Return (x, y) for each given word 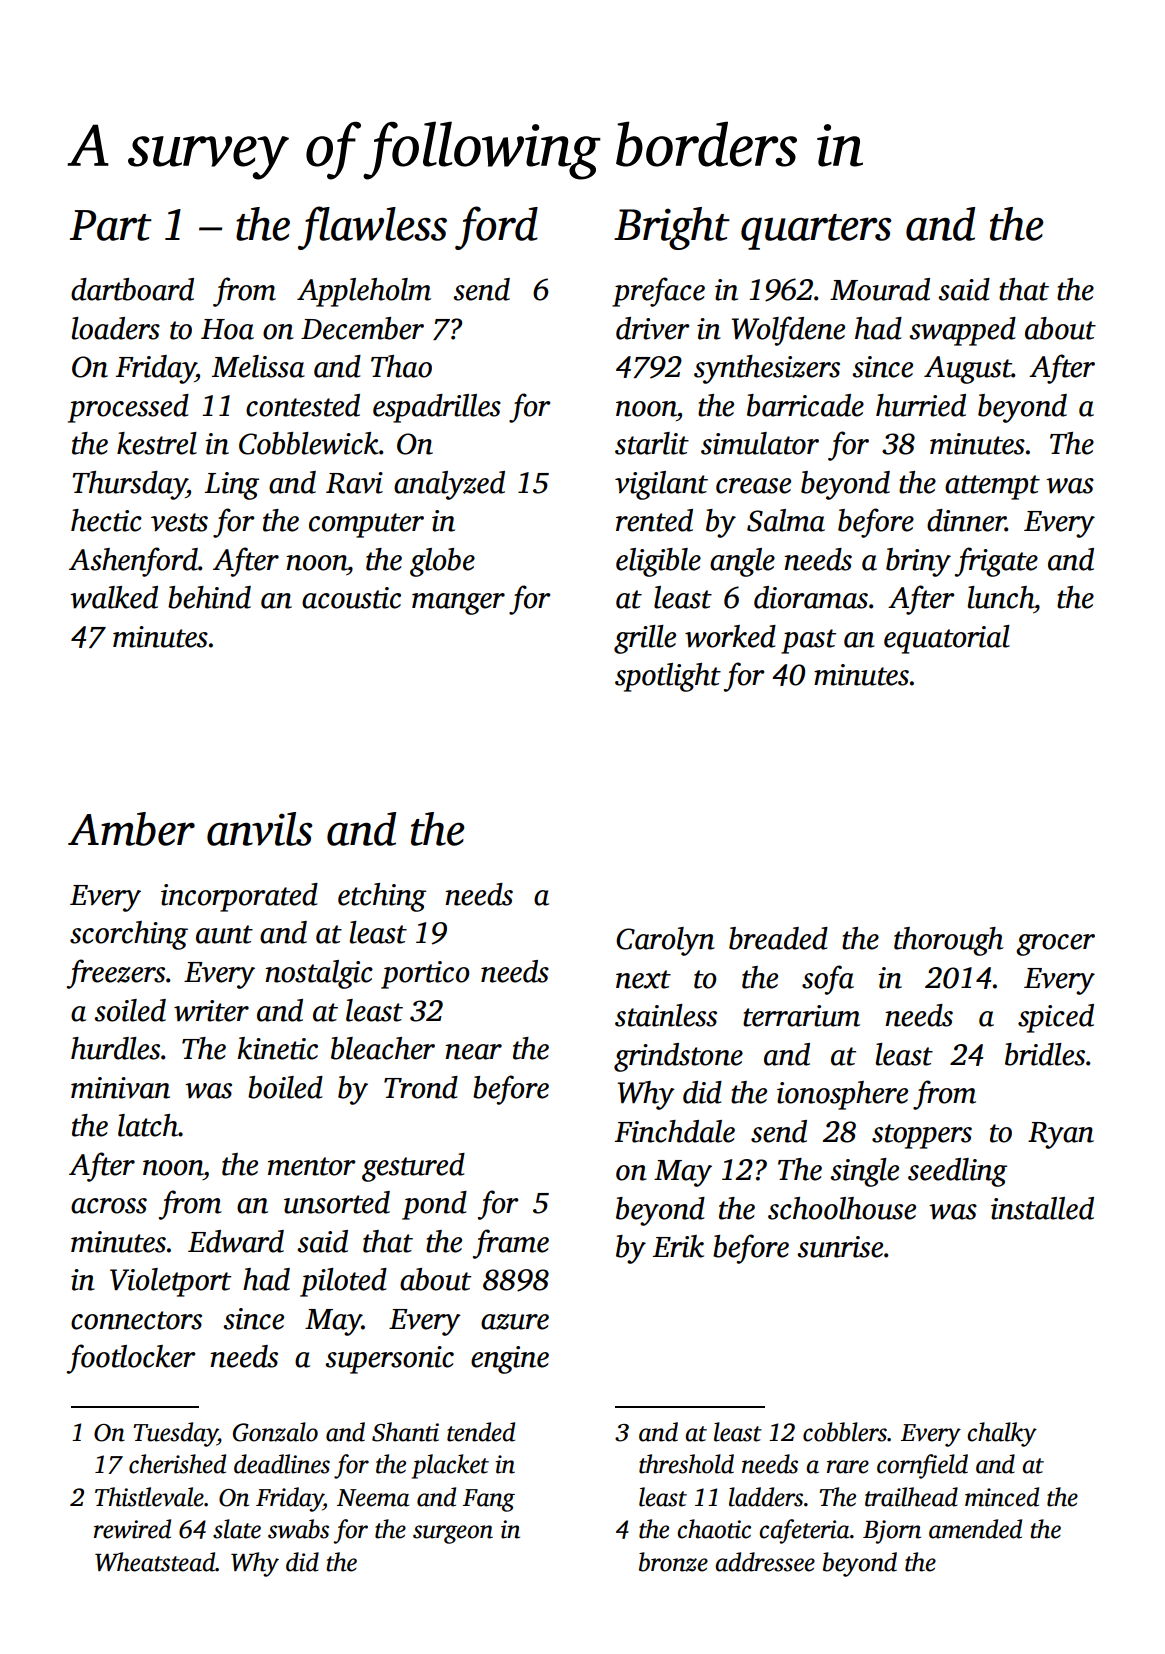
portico (425, 975)
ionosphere (842, 1095)
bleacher (383, 1048)
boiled (285, 1087)
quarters (816, 232)
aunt (224, 934)
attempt (992, 487)
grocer (1055, 945)
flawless (372, 228)
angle (742, 562)
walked (114, 597)
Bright (672, 228)
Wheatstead (155, 1562)
